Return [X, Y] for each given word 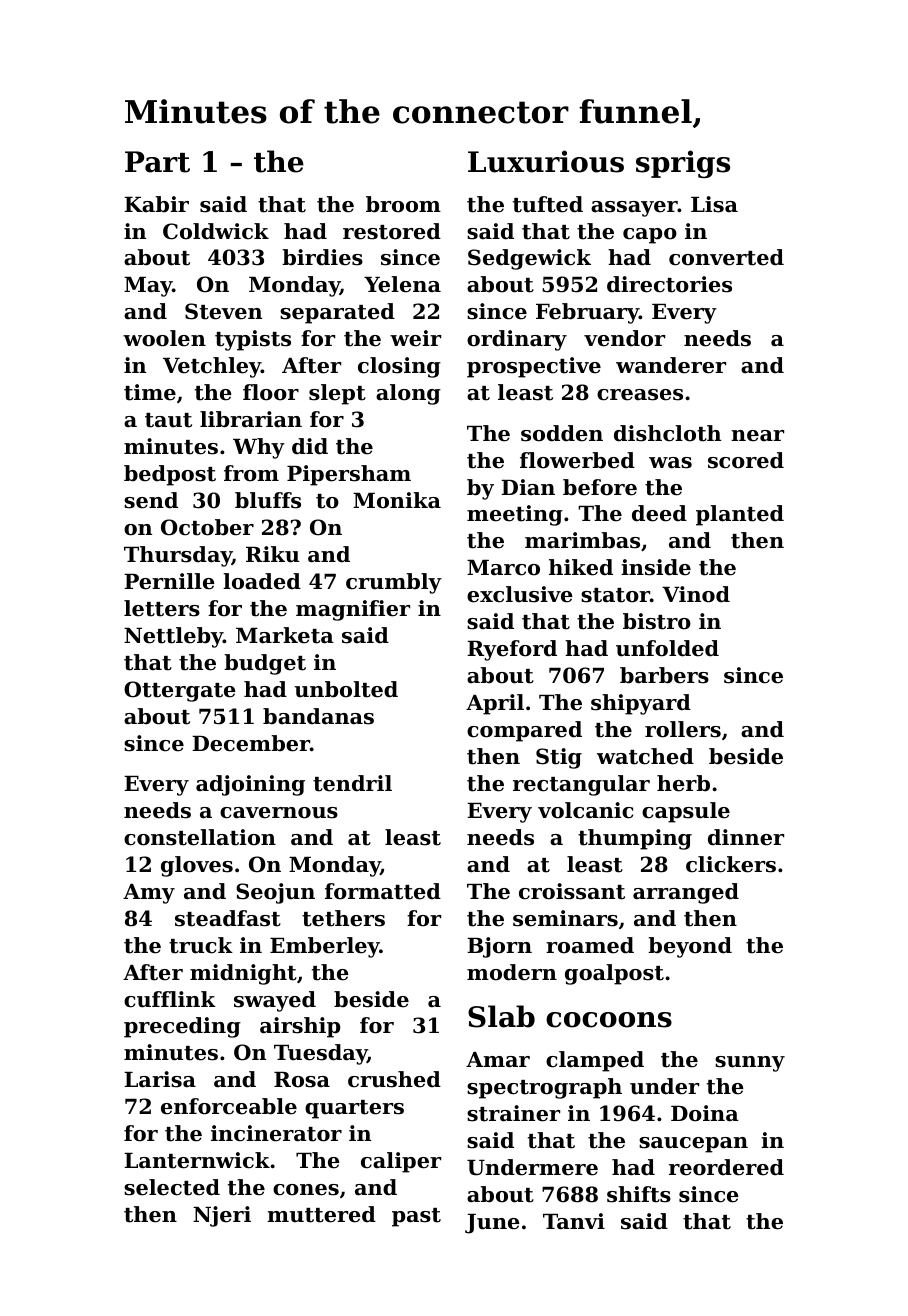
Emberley [325, 947]
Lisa [714, 204]
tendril [352, 783]
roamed [590, 945]
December [251, 743]
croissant [572, 891]
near [757, 436]
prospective [534, 367]
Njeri [222, 1216]
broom [403, 204]
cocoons [609, 1020]
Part [157, 162]
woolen [164, 338]
